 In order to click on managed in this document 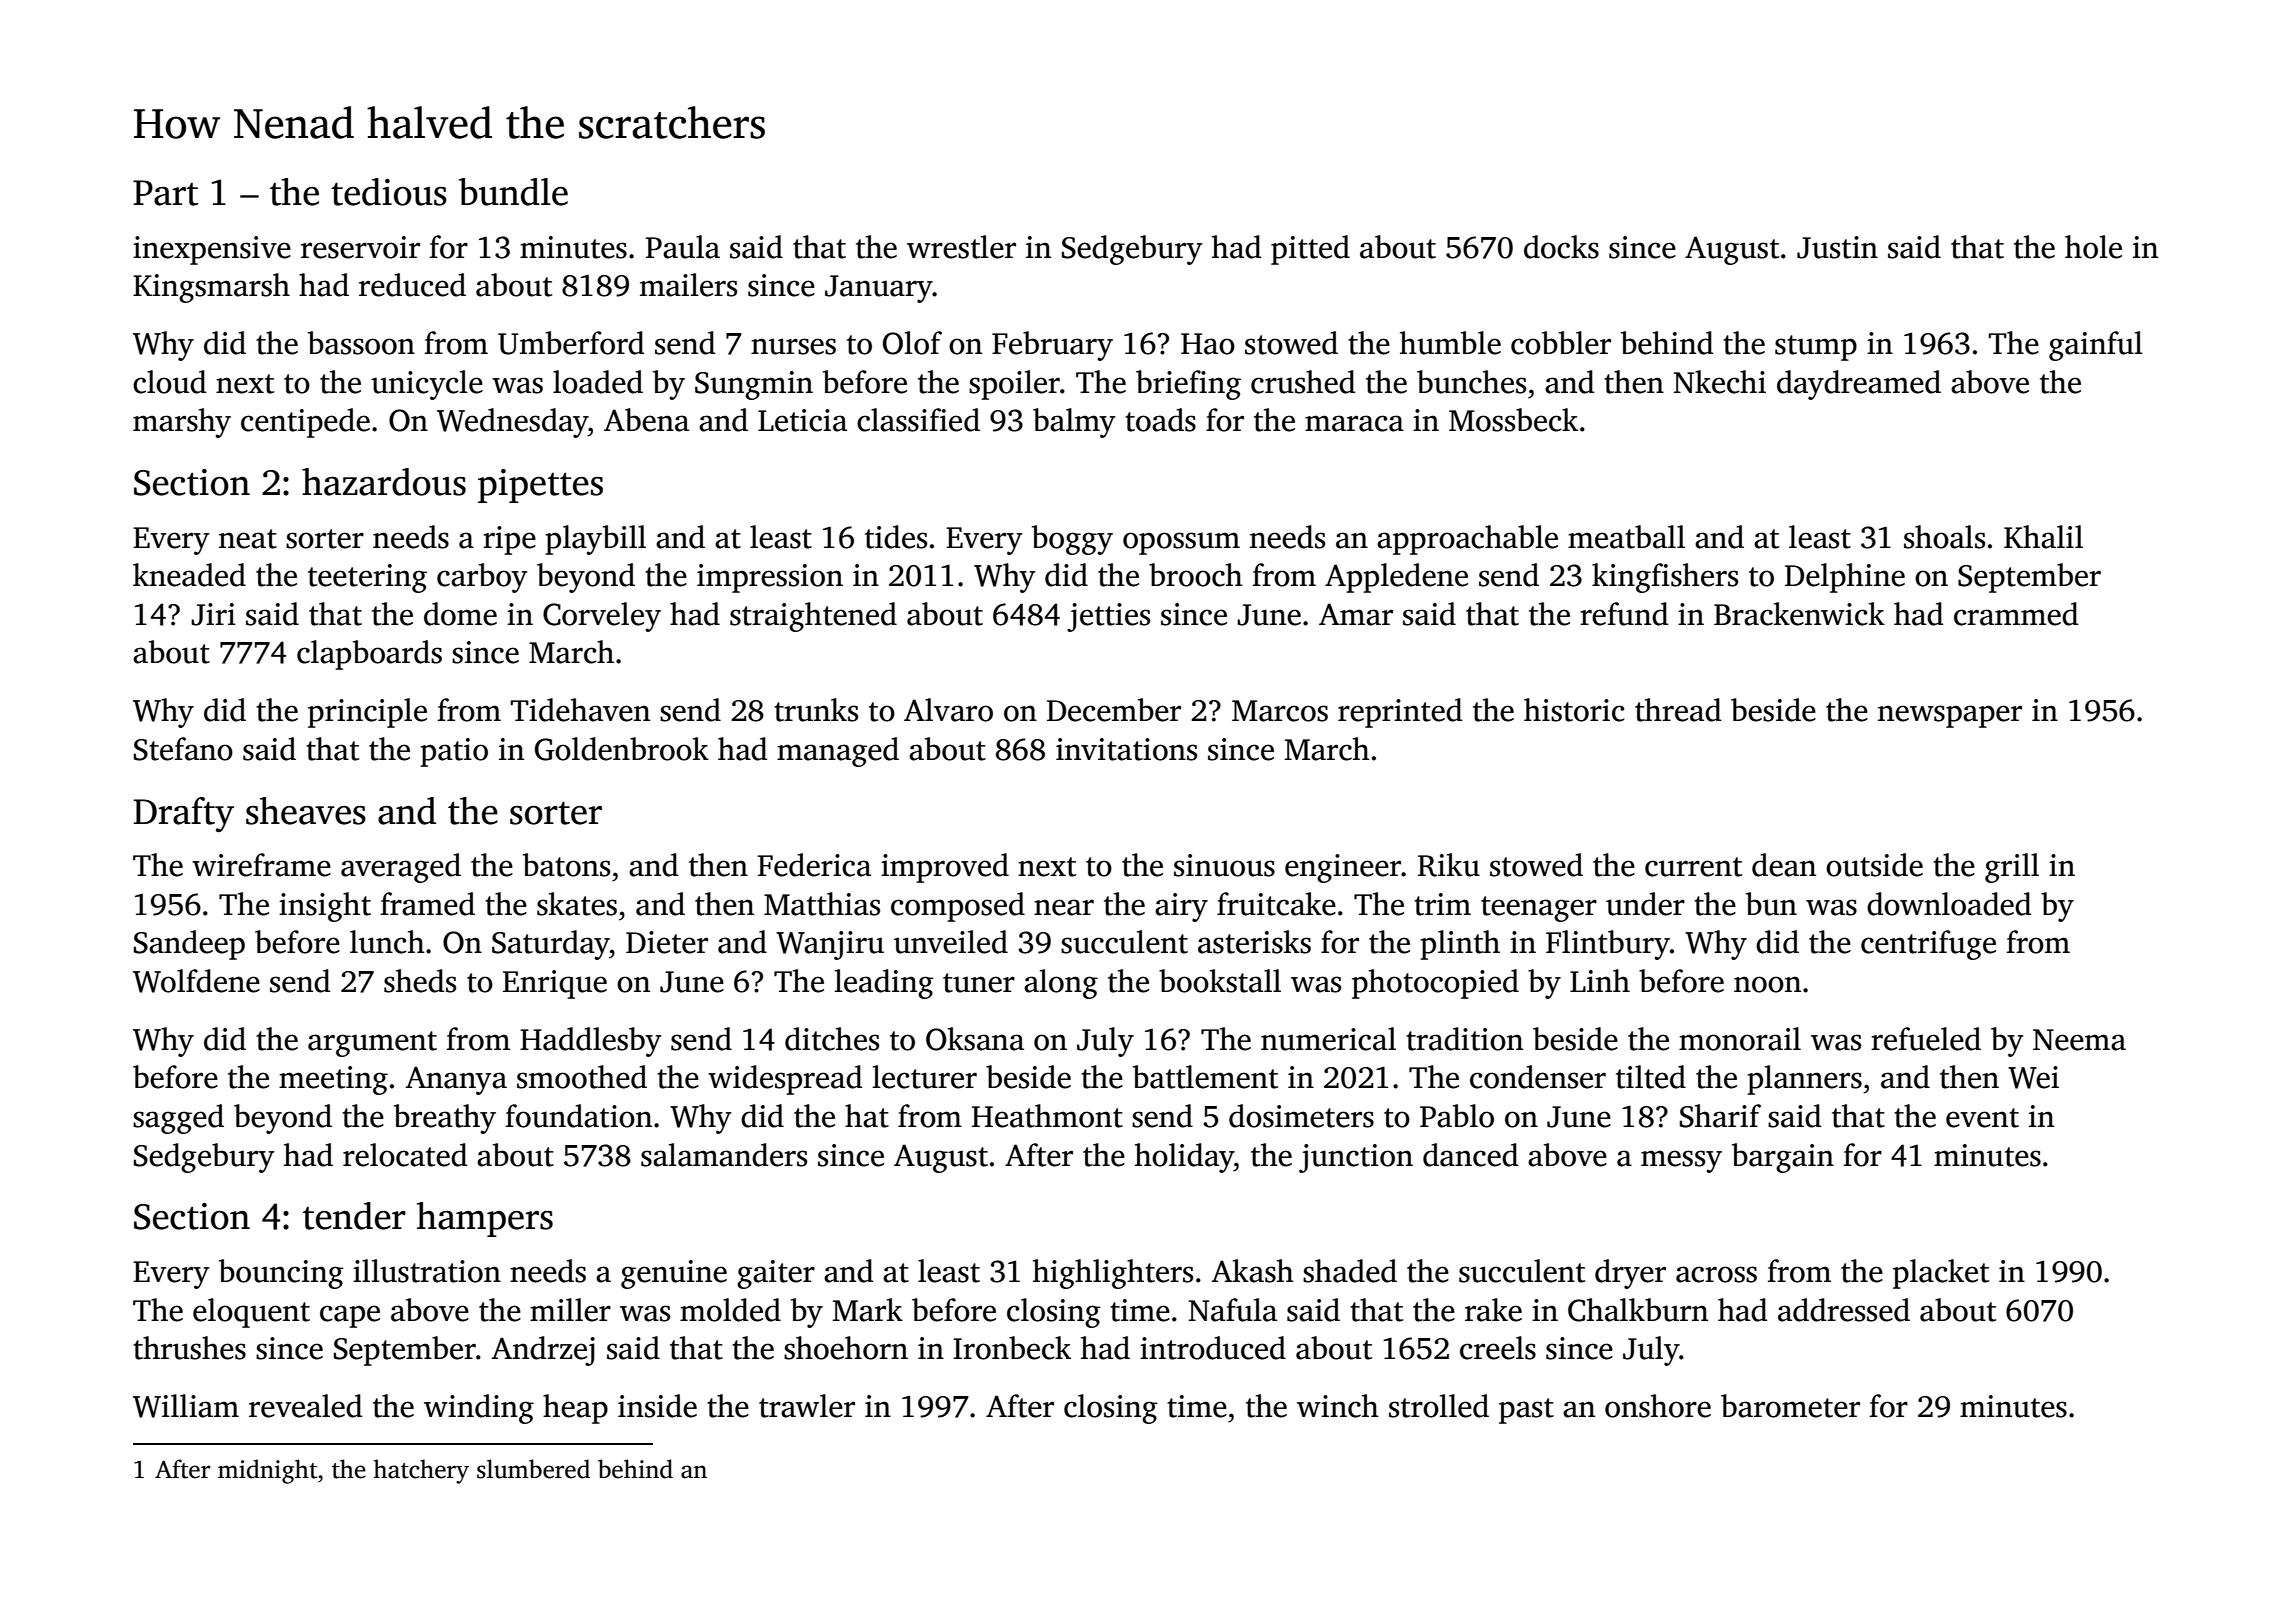, I will do `click(838, 752)`.
